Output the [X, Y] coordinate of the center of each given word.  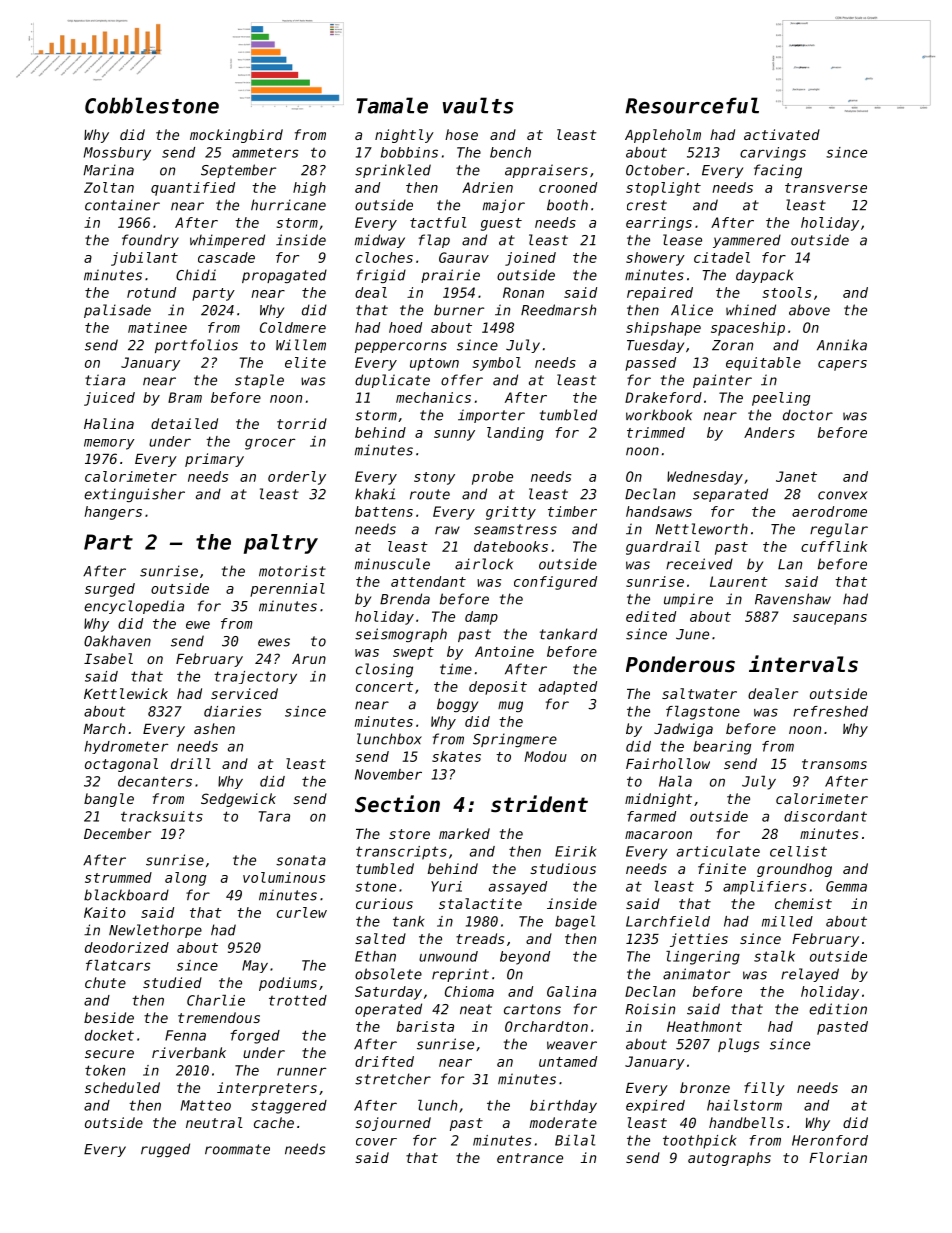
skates [456, 756]
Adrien [487, 187]
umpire [688, 600]
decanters [155, 781]
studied [172, 982]
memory [109, 444]
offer [462, 380]
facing [778, 171]
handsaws [659, 511]
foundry [150, 241]
